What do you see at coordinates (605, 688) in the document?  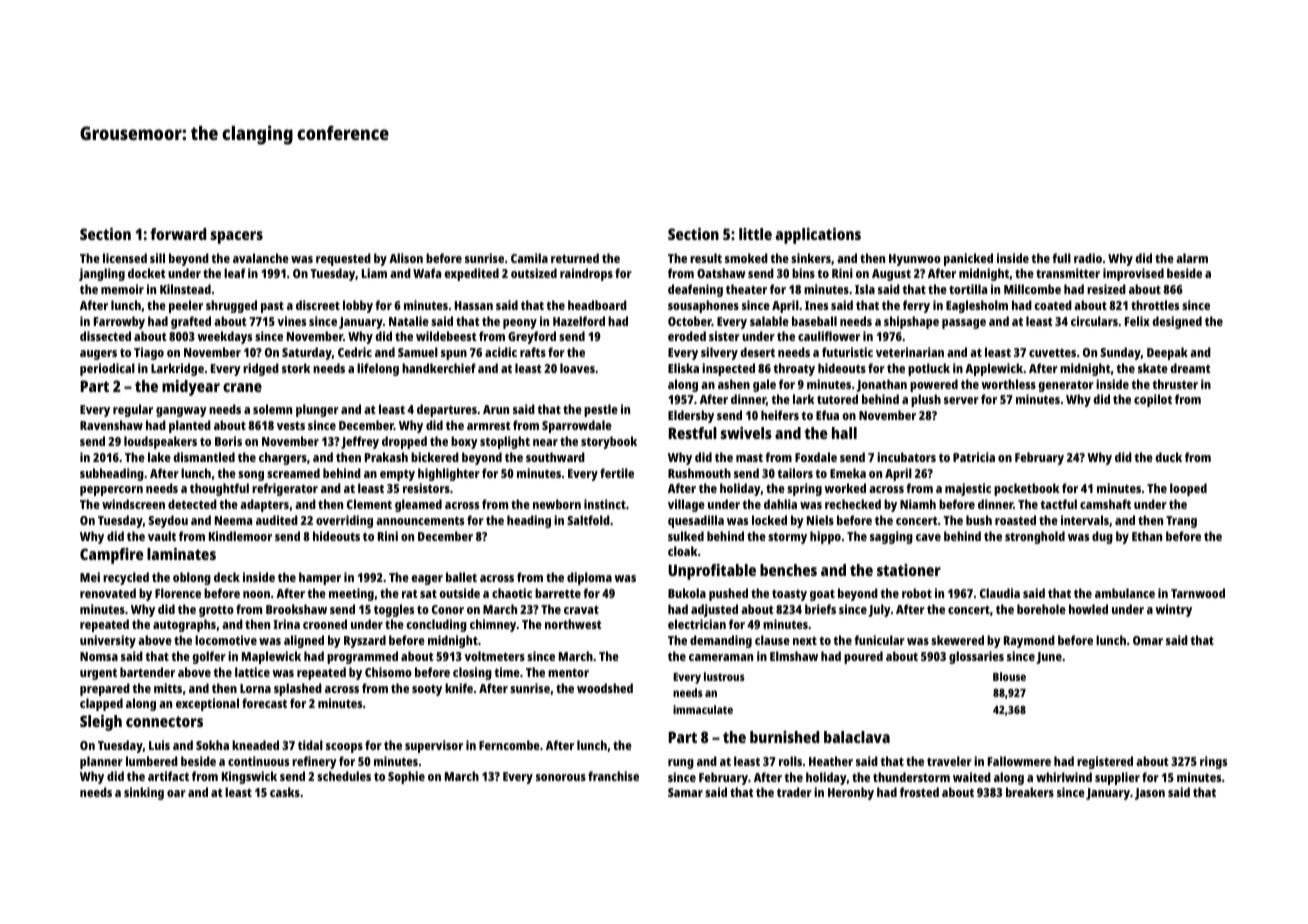 I see `woodshed` at bounding box center [605, 688].
